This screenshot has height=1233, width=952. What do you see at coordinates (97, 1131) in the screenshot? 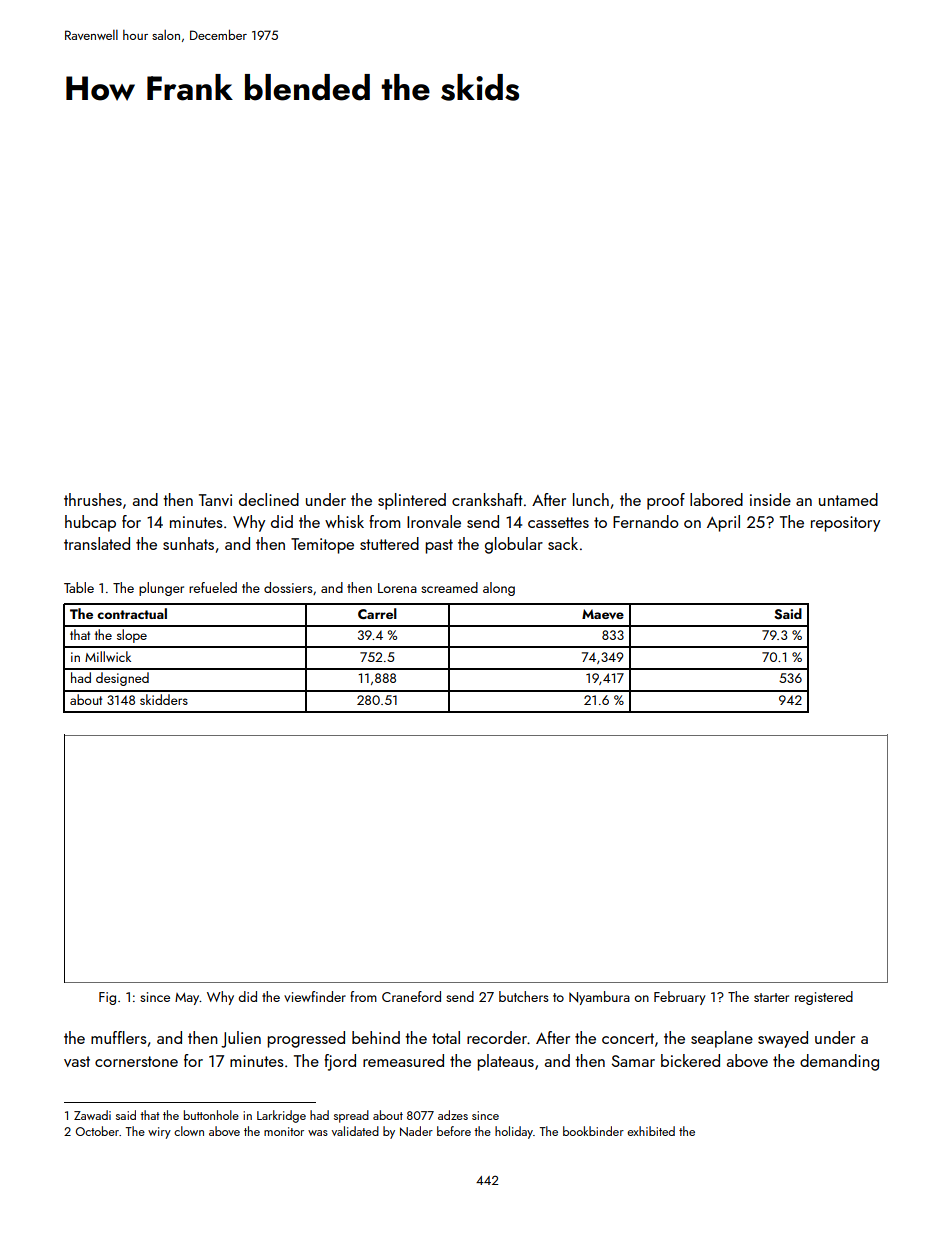
I see `October` at bounding box center [97, 1131].
